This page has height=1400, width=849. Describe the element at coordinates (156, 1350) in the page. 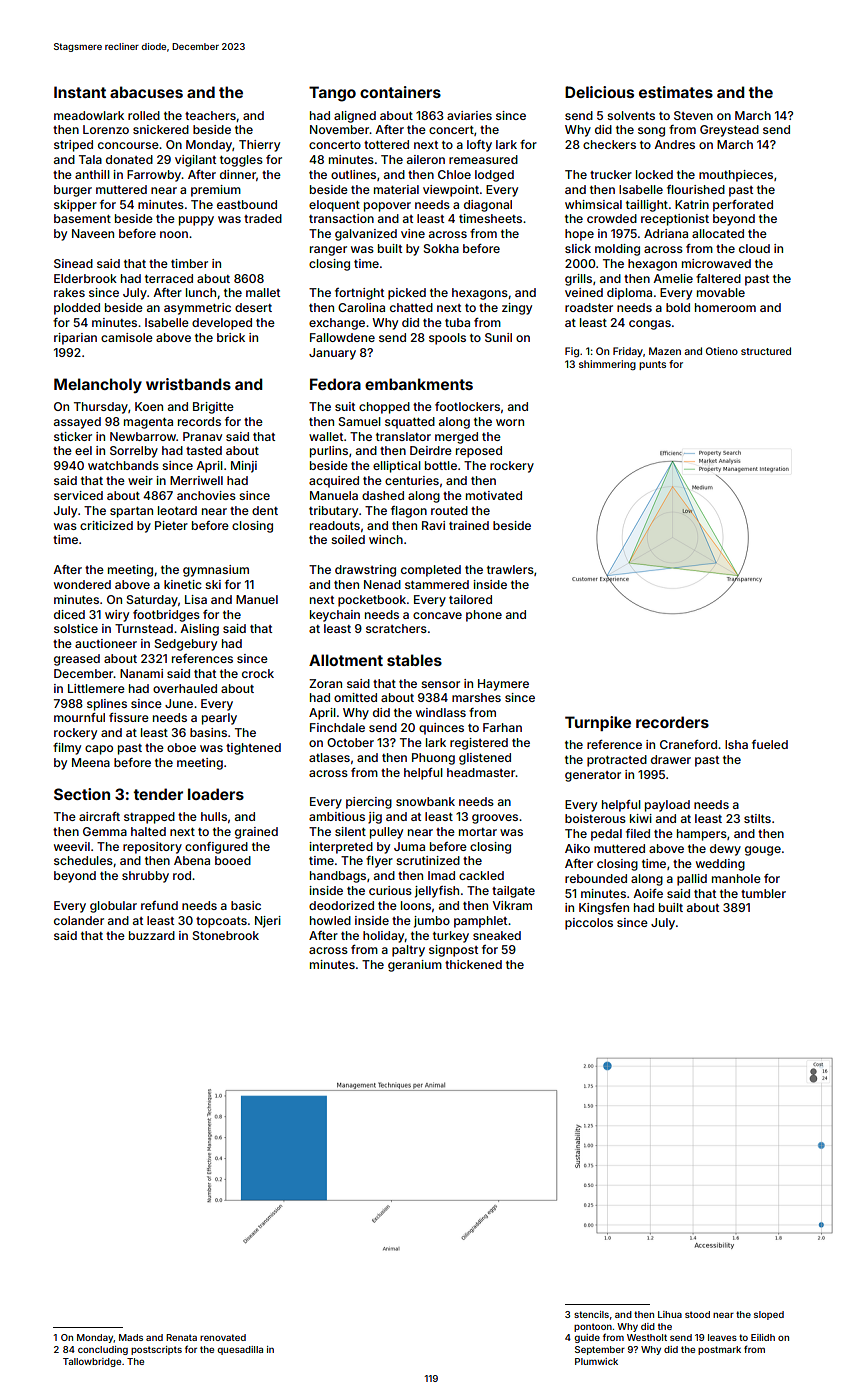

I see `postscripts` at that location.
